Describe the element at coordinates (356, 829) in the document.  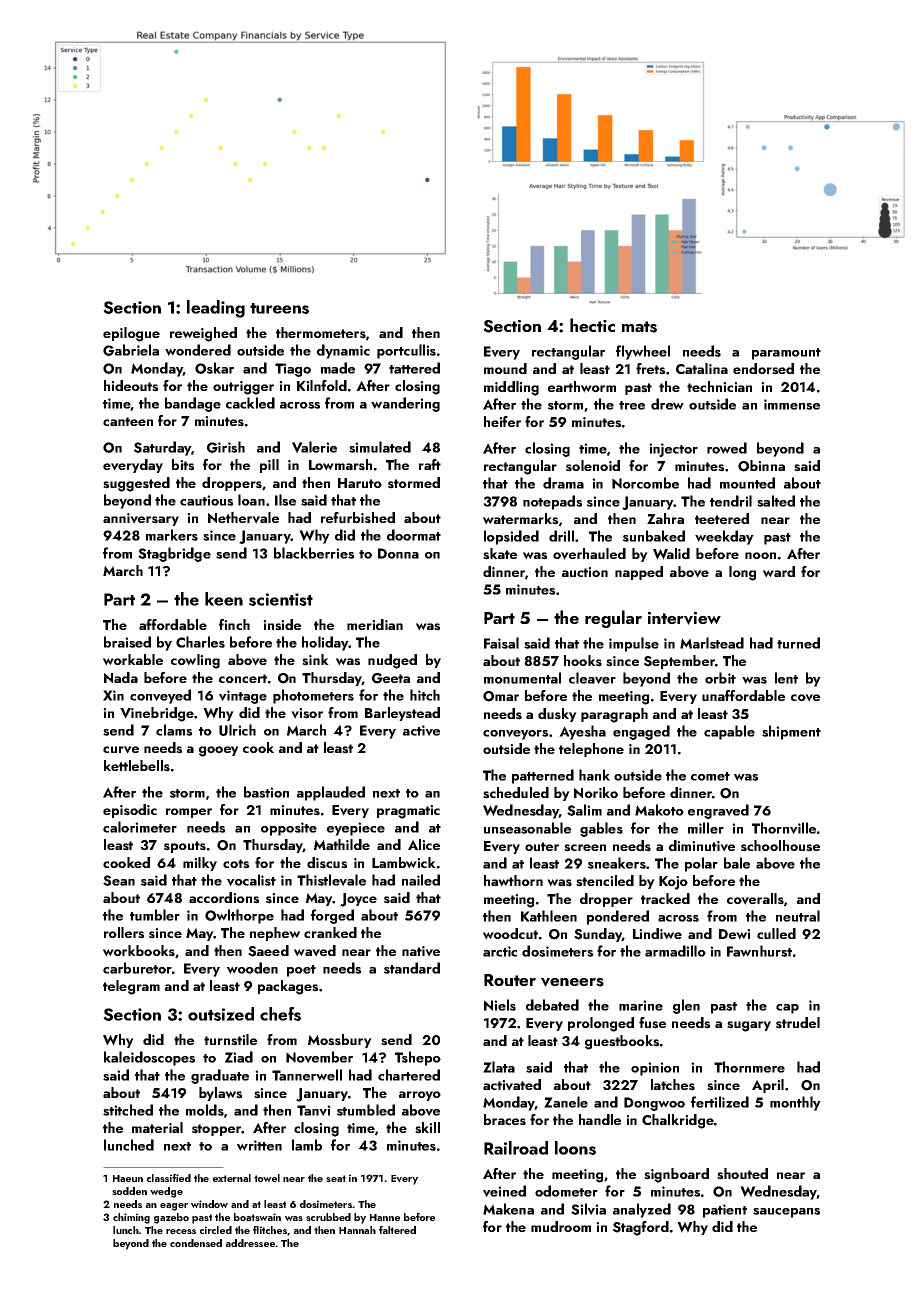
I see `eyepiece` at that location.
